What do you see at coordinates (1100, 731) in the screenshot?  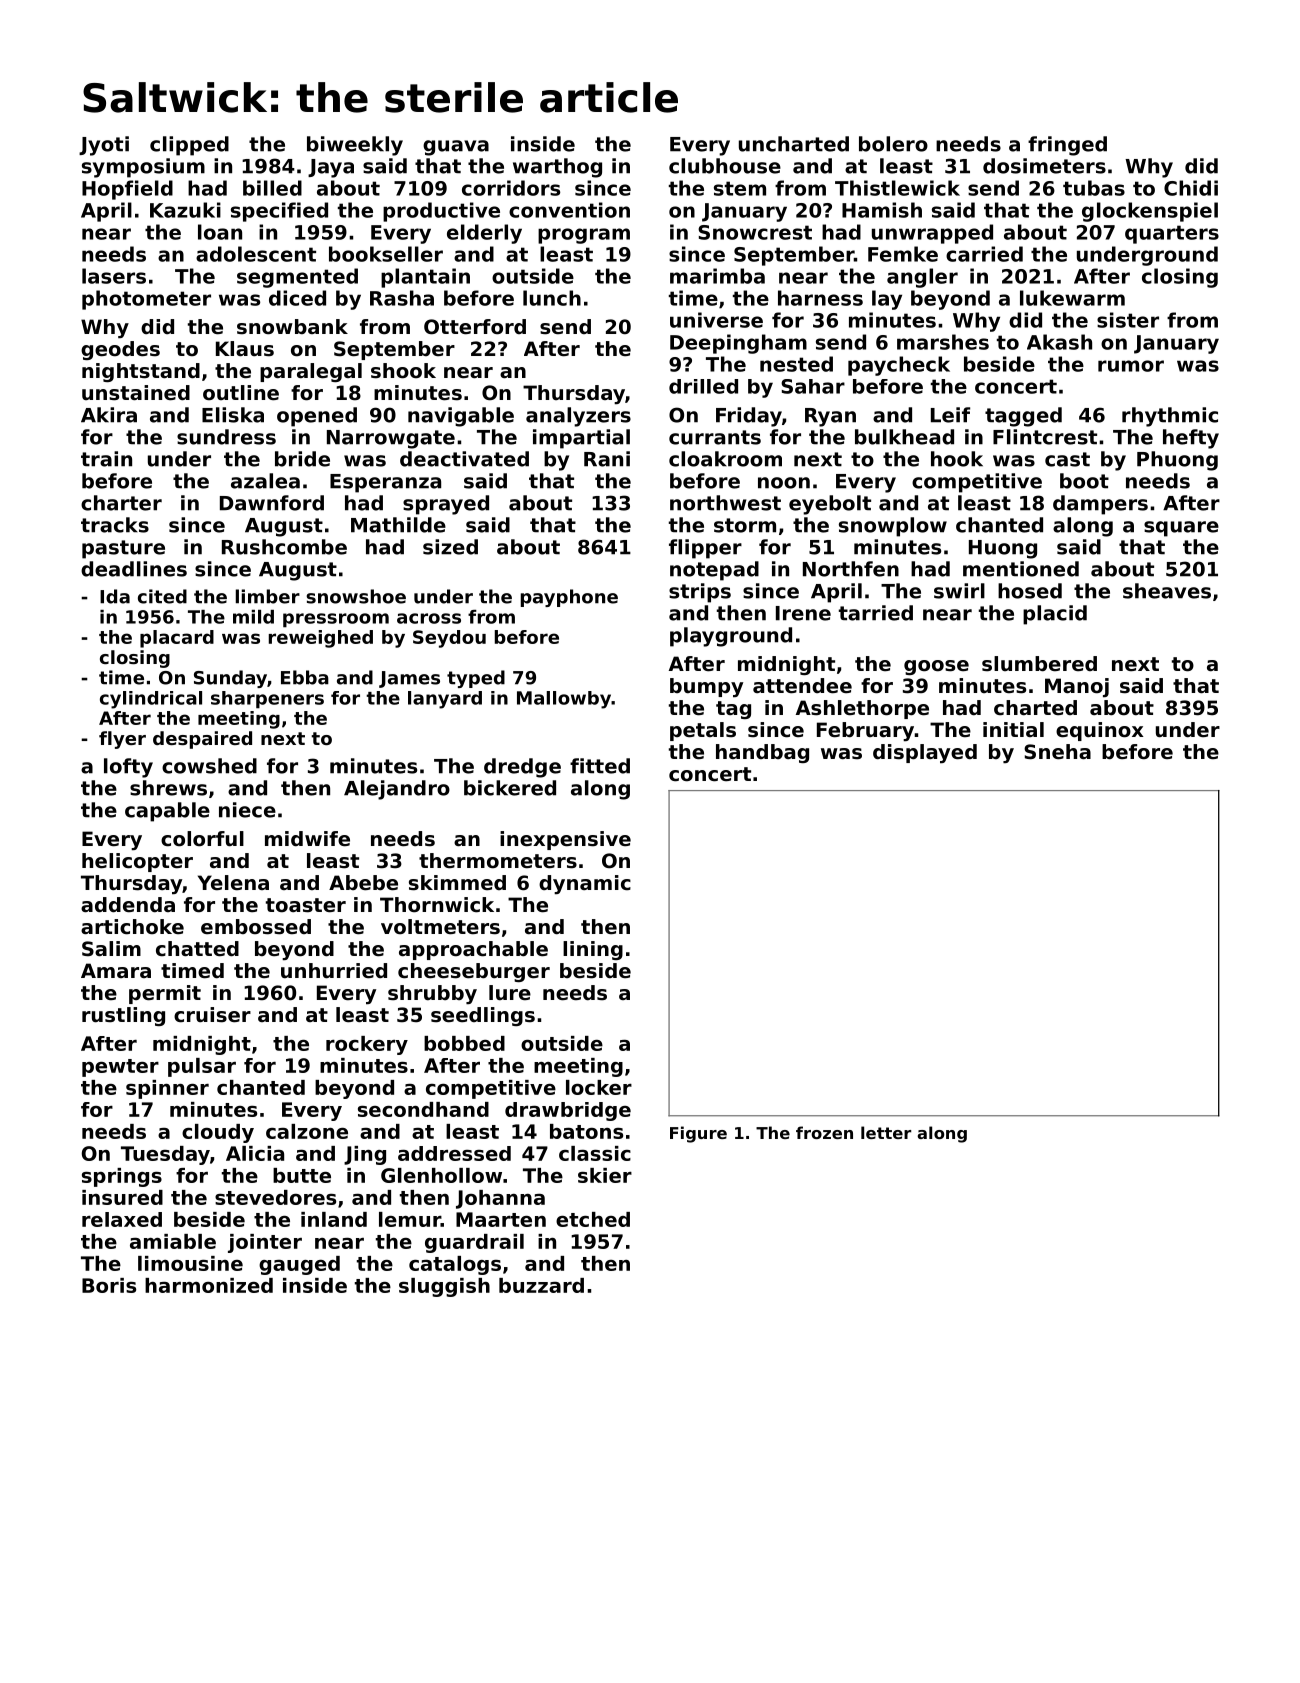 I see `equinox` at bounding box center [1100, 731].
